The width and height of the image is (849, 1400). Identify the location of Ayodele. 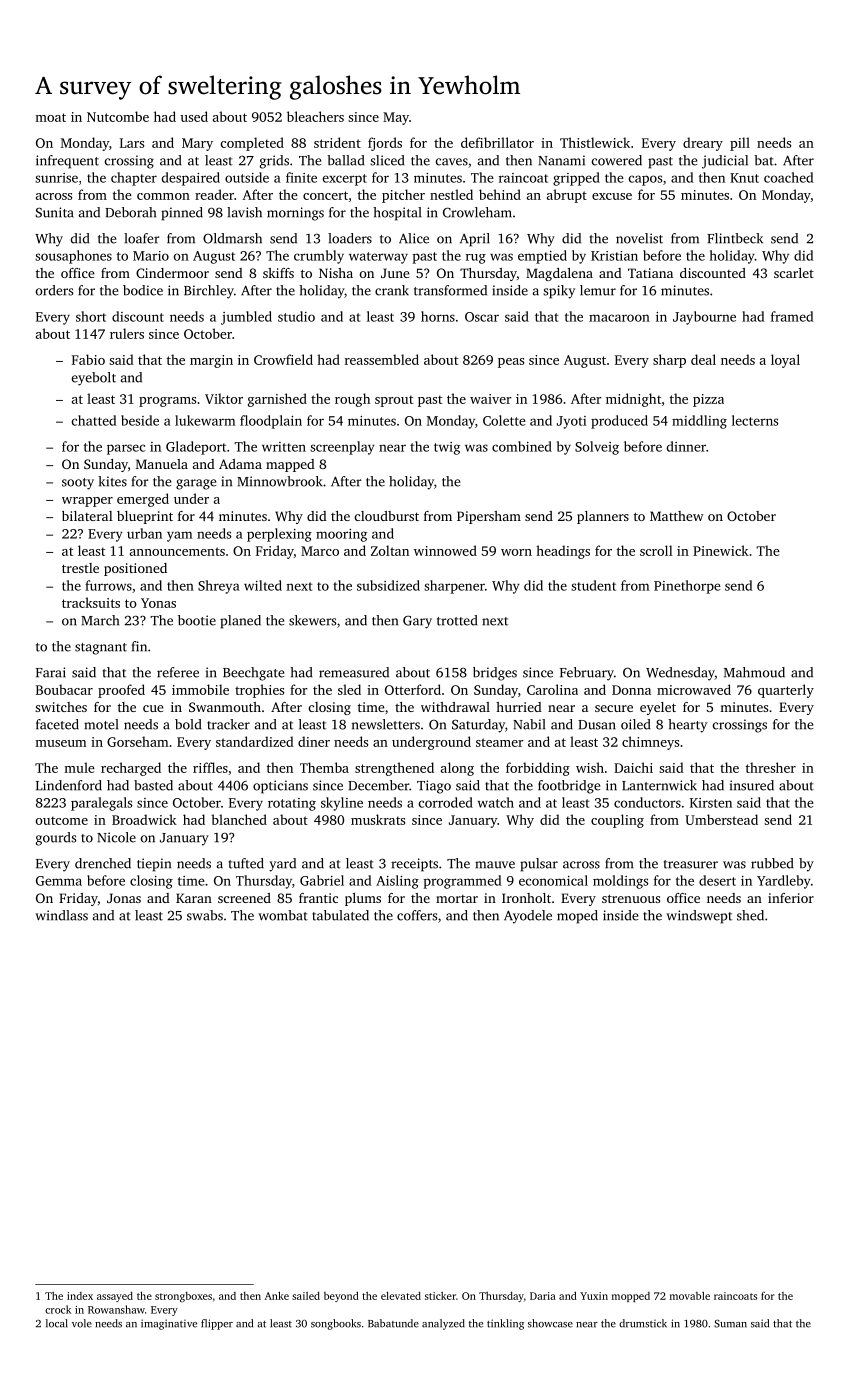
(528, 917).
